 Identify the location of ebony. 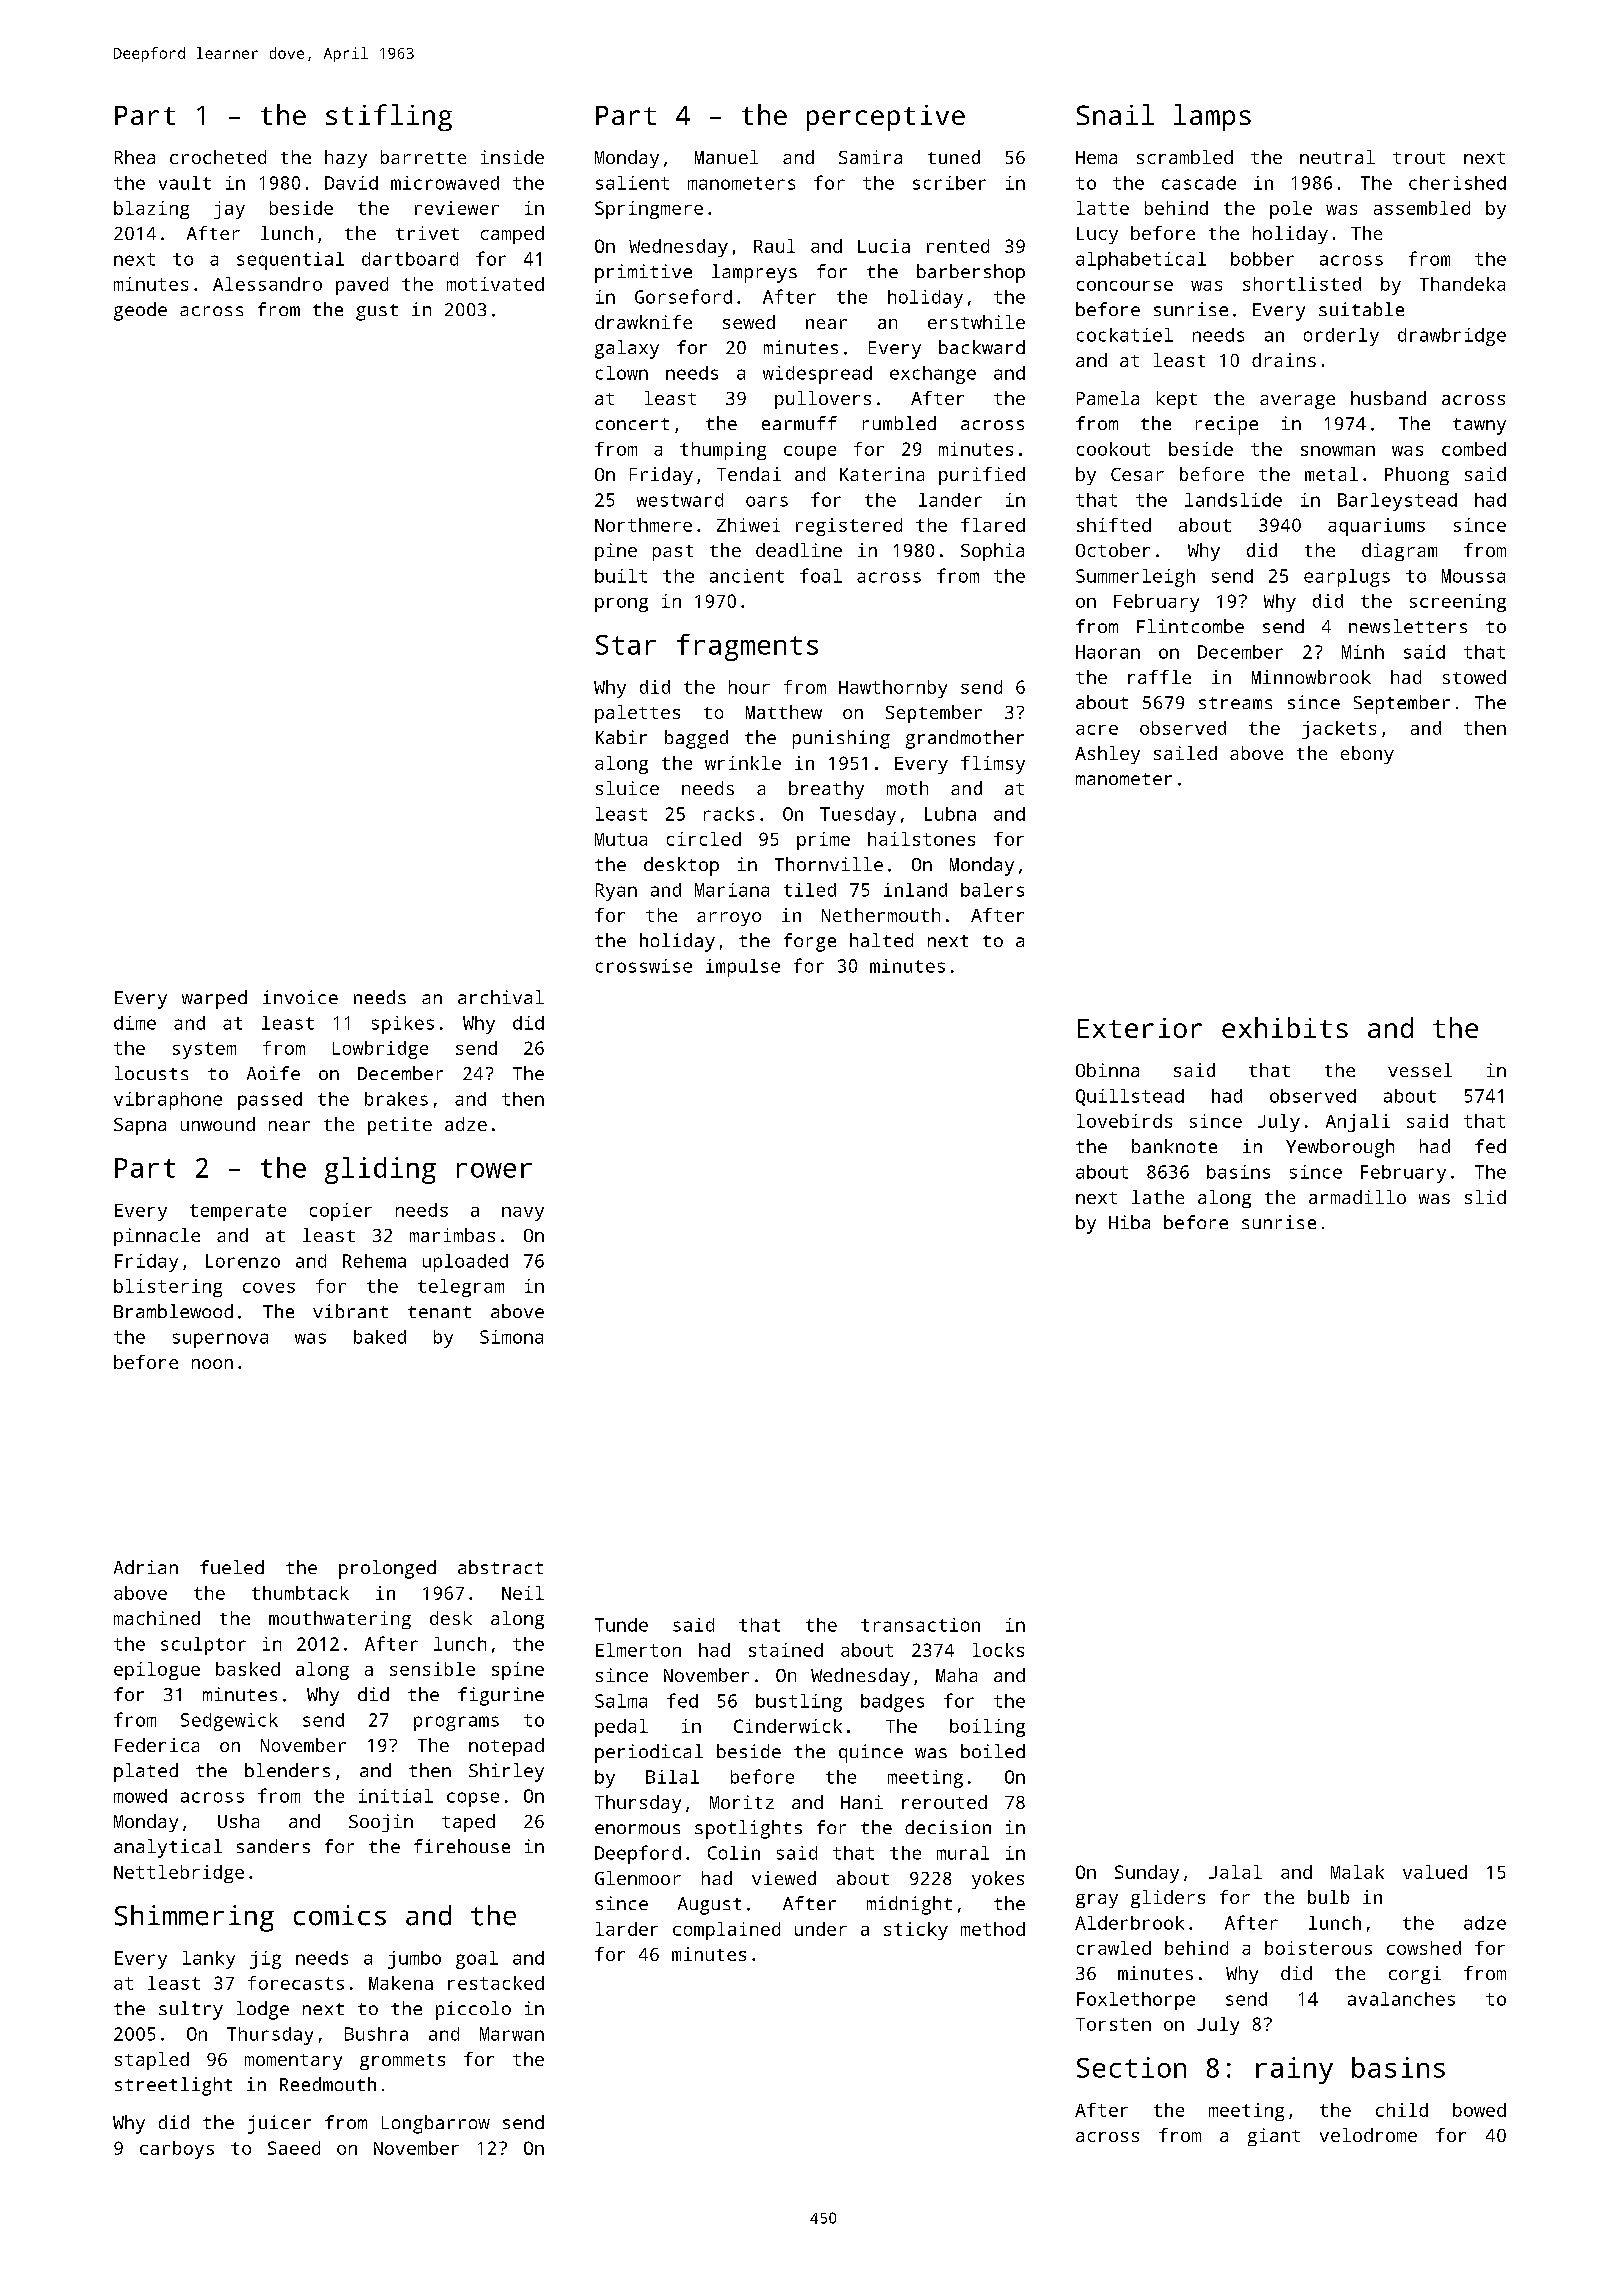
(1367, 755).
